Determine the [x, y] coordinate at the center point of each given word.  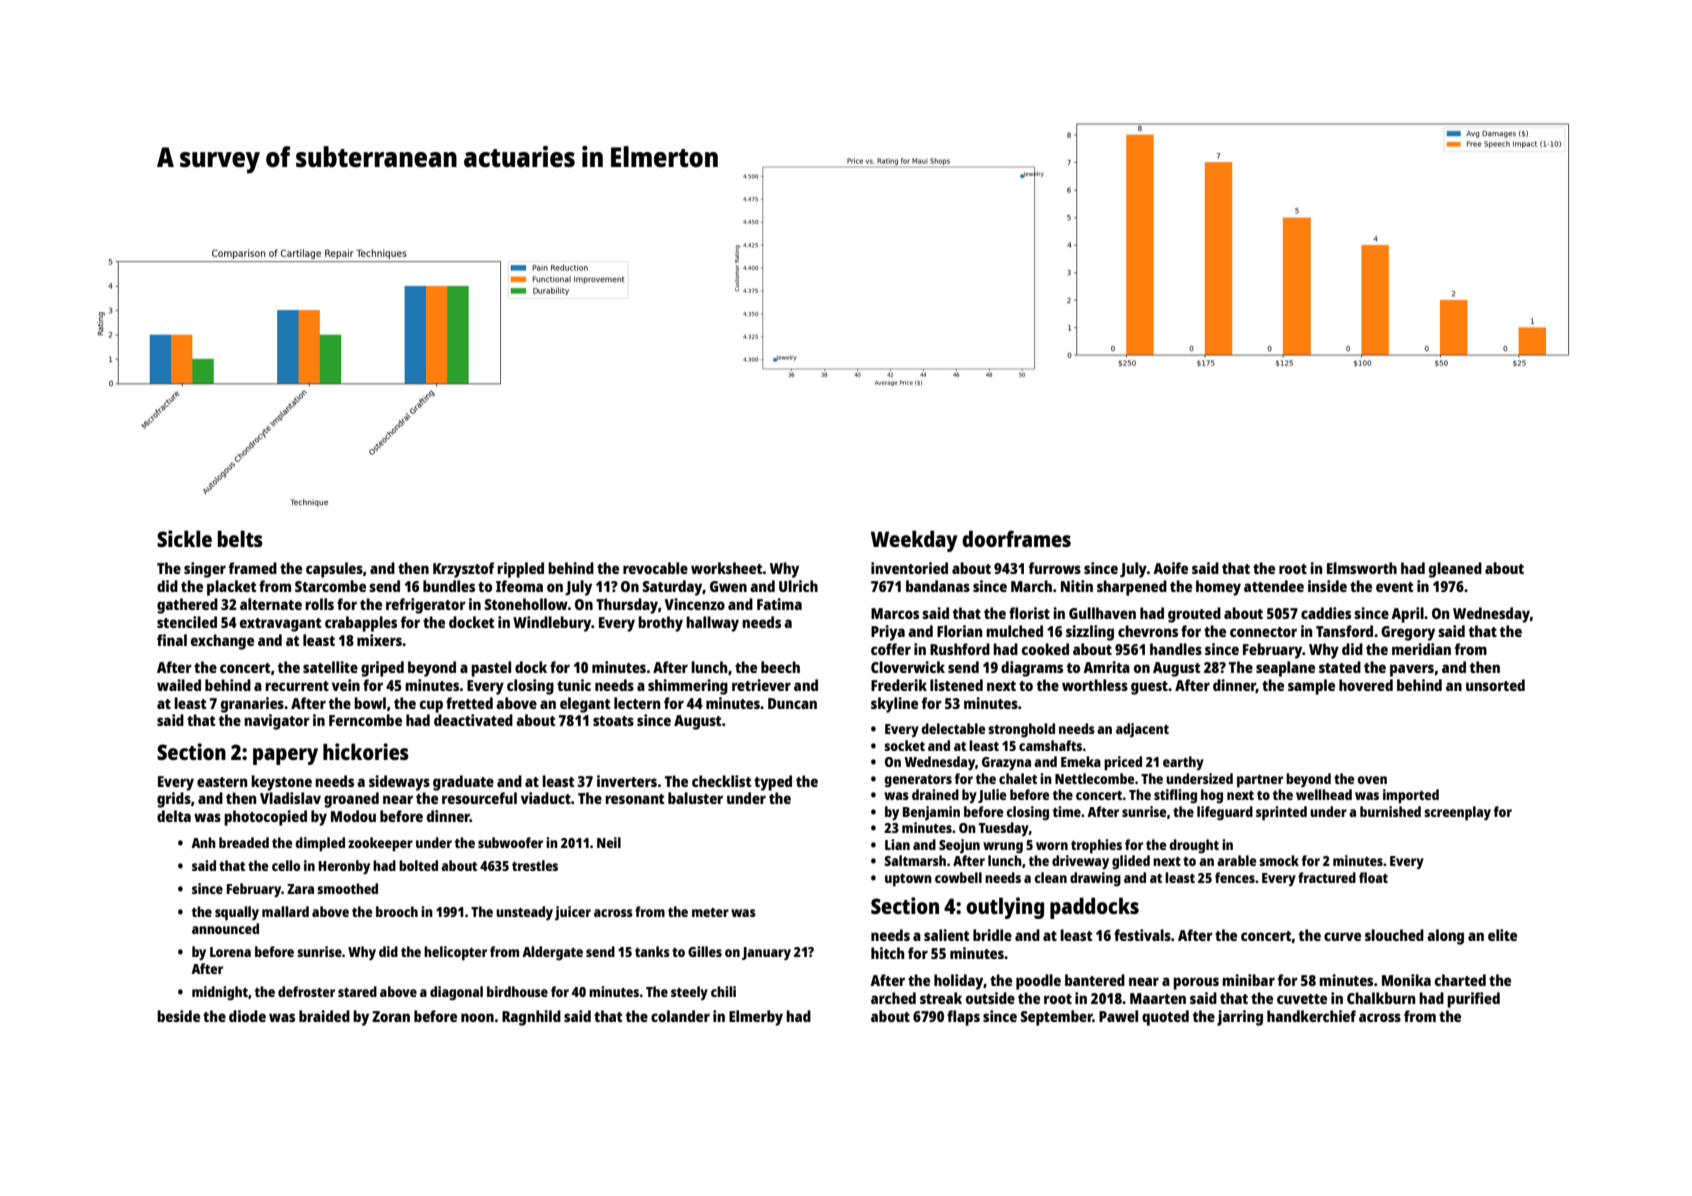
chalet [1018, 778]
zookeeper [380, 844]
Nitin [1077, 586]
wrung [1003, 847]
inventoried [909, 568]
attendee [1274, 586]
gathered [187, 606]
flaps [963, 1018]
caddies [1326, 613]
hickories [366, 751]
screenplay [1457, 813]
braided [324, 1016]
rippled [520, 570]
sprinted [1281, 813]
